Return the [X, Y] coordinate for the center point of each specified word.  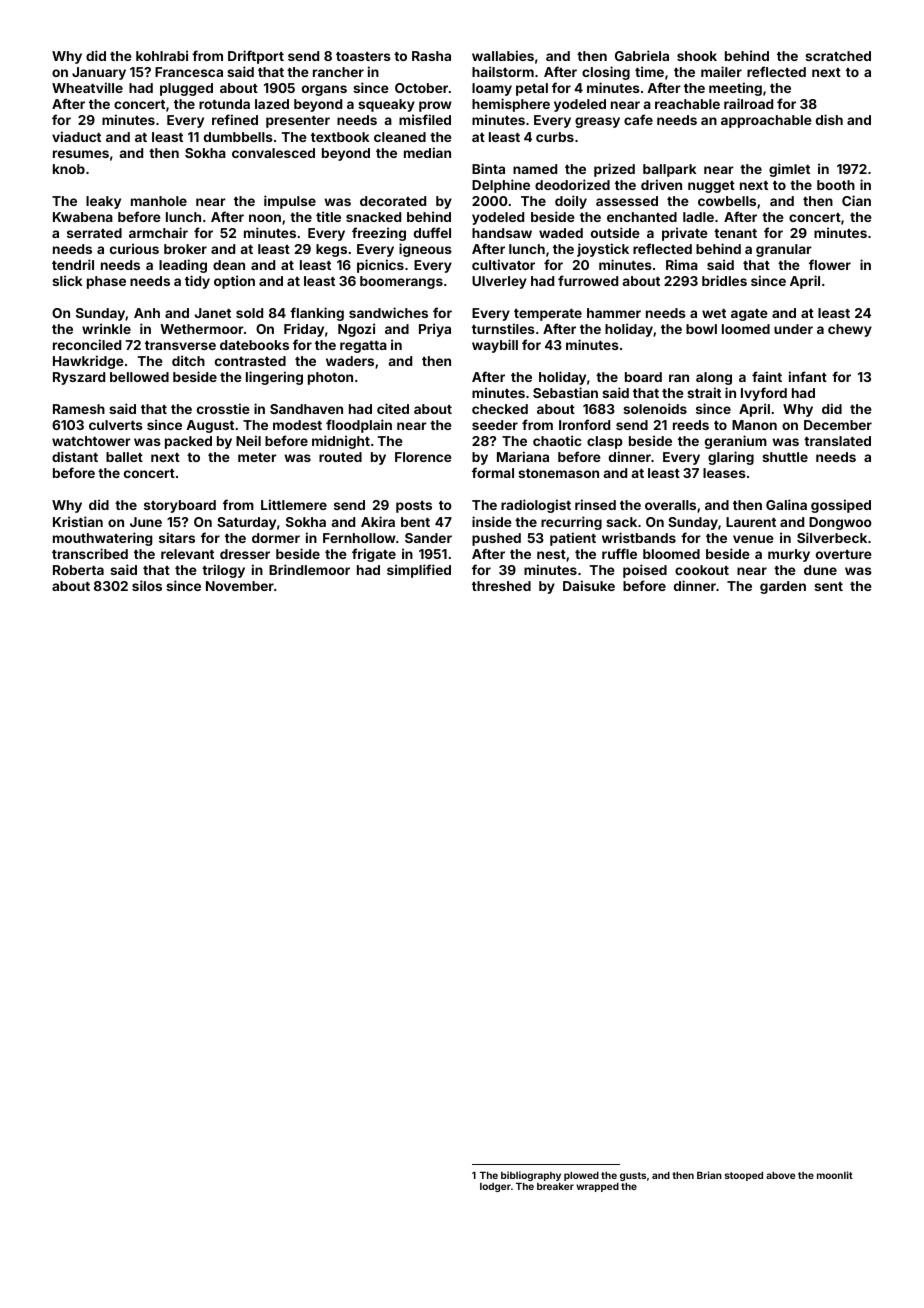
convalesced [273, 153]
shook [697, 56]
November [240, 586]
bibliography [531, 1176]
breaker [555, 1186]
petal [532, 89]
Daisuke [589, 585]
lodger [495, 1187]
